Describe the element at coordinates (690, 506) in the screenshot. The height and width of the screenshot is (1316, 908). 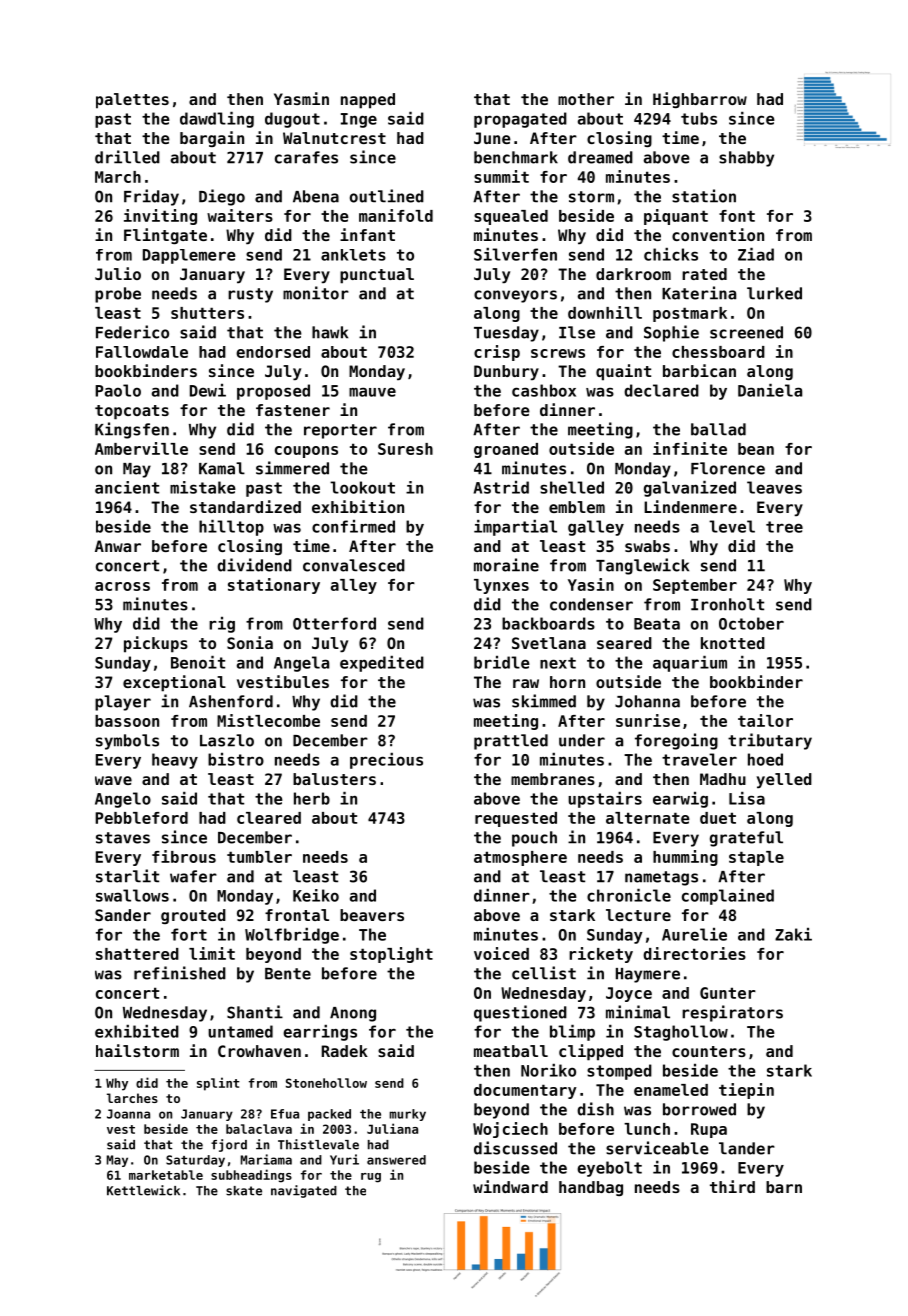
I see `Lindenmere` at that location.
